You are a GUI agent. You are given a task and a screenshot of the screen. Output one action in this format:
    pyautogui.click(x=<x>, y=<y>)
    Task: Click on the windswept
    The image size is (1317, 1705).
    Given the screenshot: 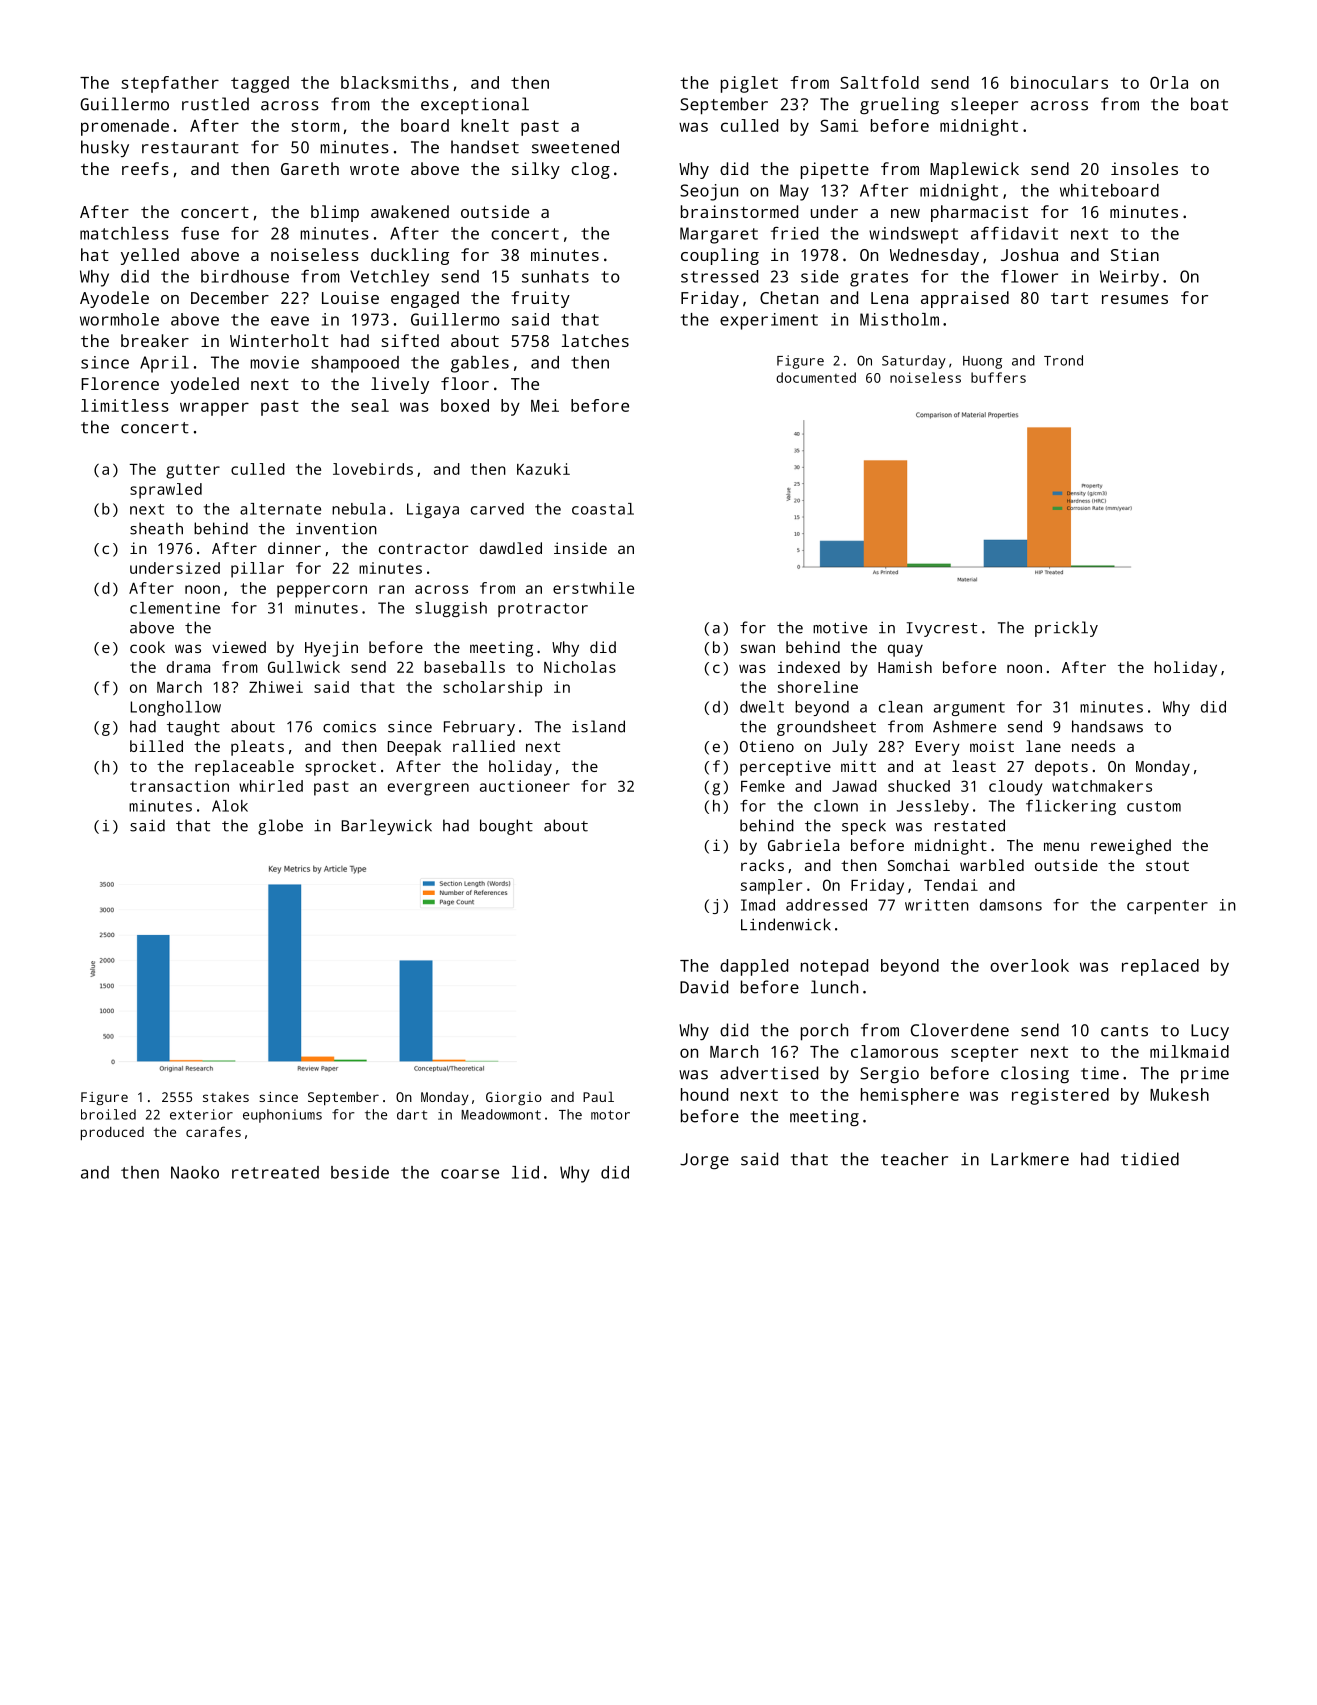 What is the action you would take?
    pyautogui.click(x=913, y=235)
